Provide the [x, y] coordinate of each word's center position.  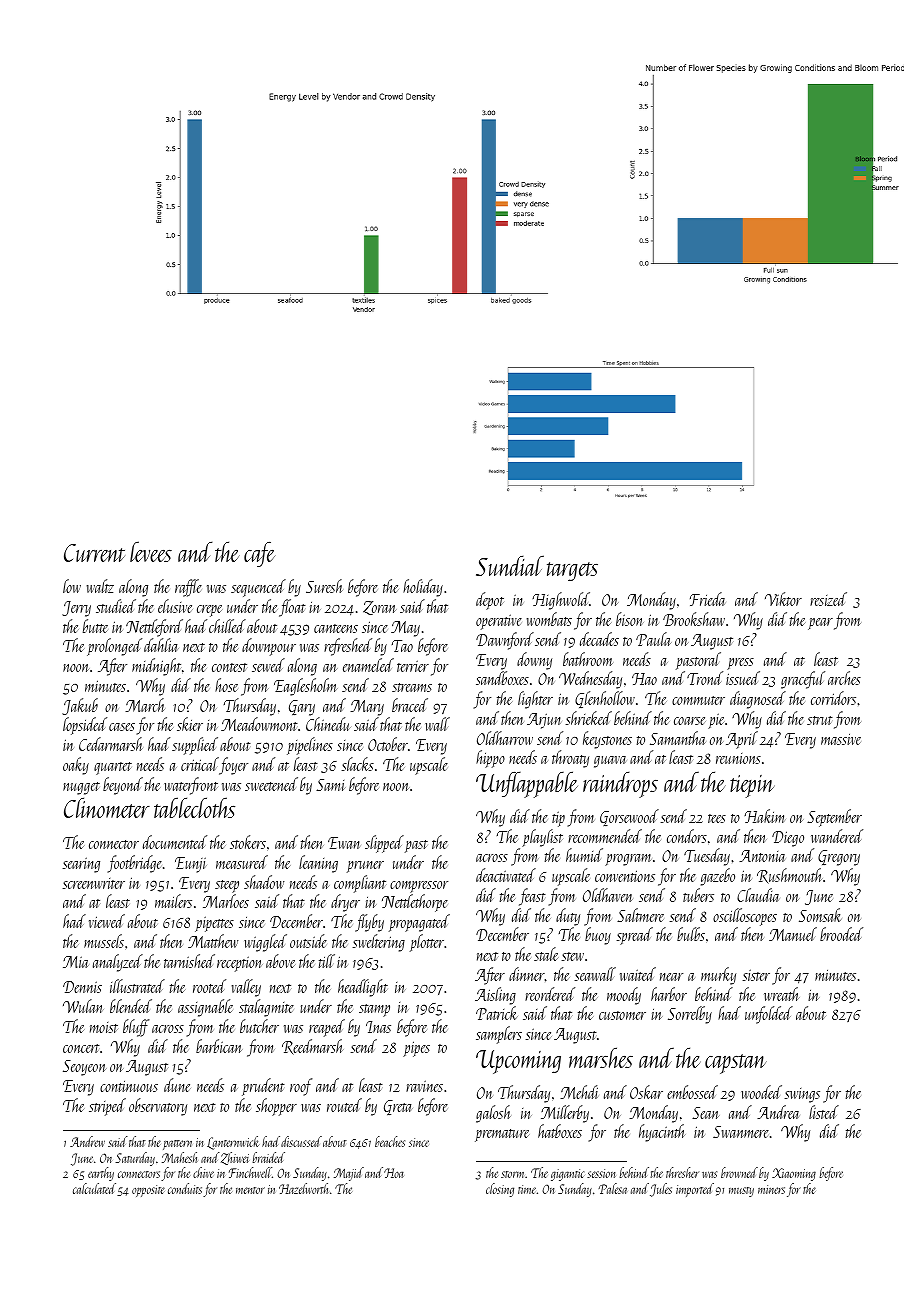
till [327, 961]
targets [572, 571]
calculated [94, 1188]
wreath [782, 994]
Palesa [613, 1188]
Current [94, 553]
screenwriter [94, 883]
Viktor [783, 599]
